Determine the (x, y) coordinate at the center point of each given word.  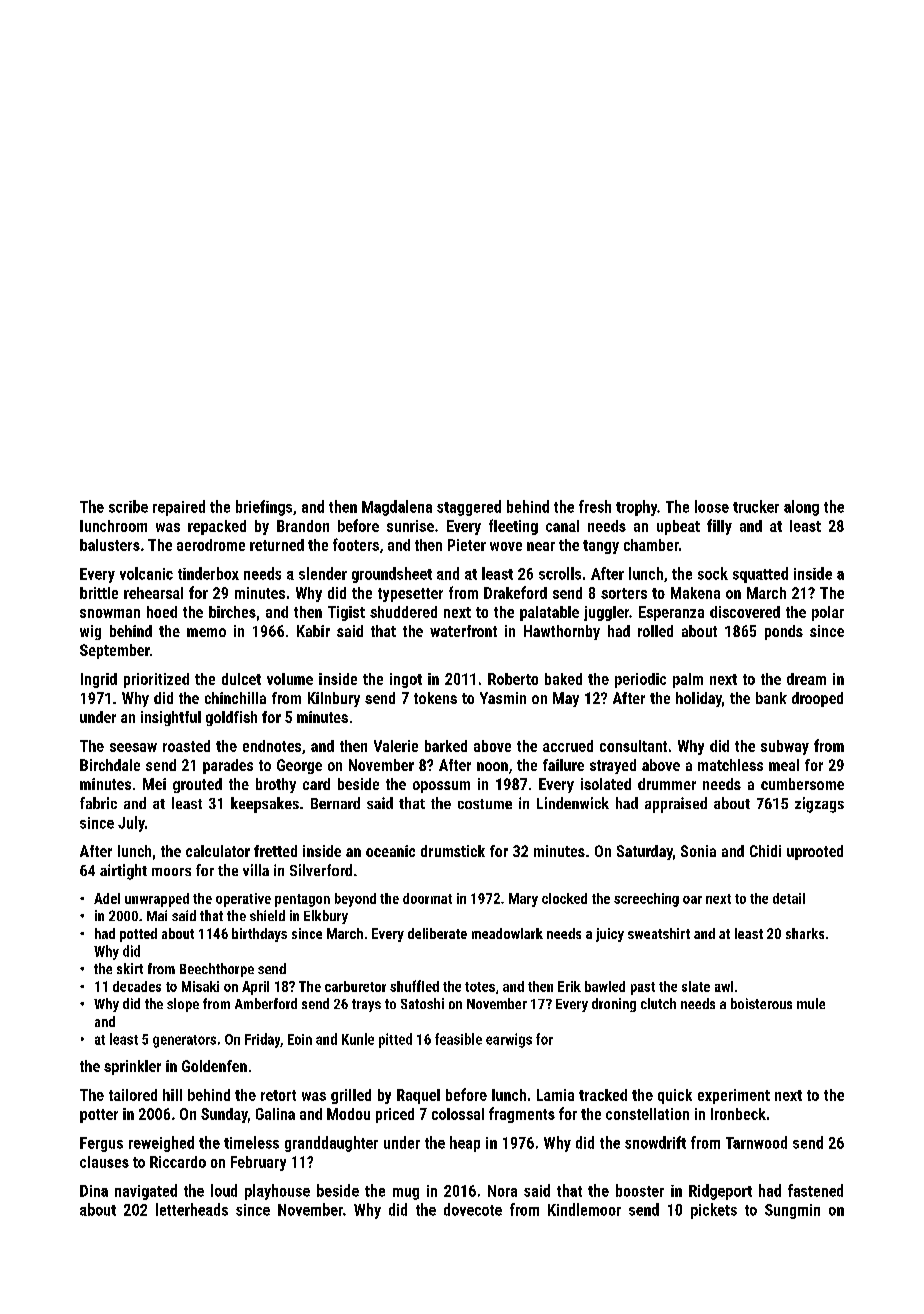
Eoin (300, 1039)
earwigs (509, 1040)
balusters (110, 545)
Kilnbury (334, 699)
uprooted (815, 852)
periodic (640, 680)
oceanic (390, 851)
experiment (734, 1096)
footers (356, 544)
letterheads (192, 1209)
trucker (756, 506)
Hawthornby (562, 632)
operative (243, 900)
